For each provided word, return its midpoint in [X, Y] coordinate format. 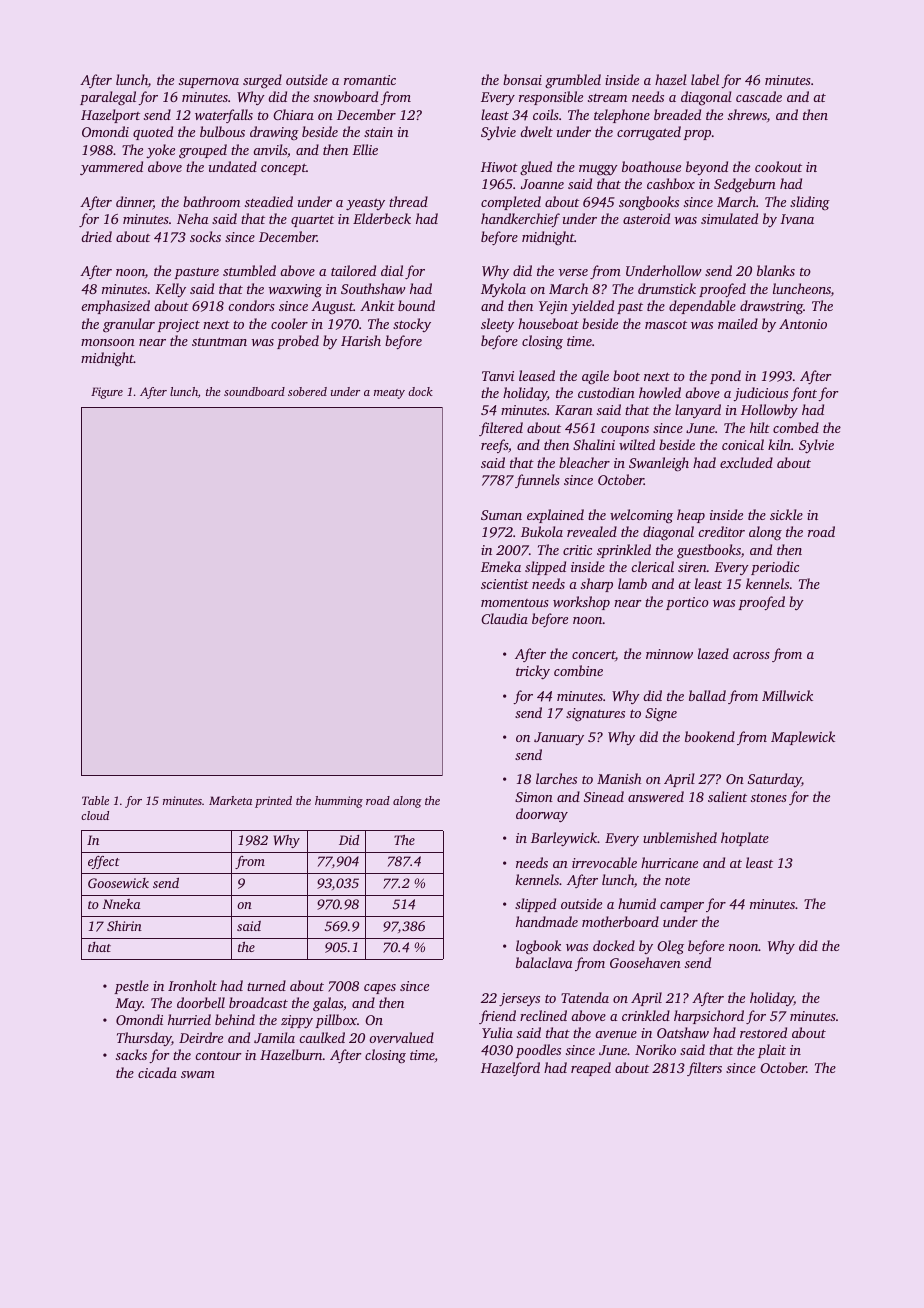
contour [218, 1056]
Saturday [774, 780]
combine [578, 670]
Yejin [553, 307]
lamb [632, 583]
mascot [666, 325]
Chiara [293, 114]
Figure [107, 393]
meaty [389, 394]
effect [104, 862]
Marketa [230, 800]
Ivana [797, 219]
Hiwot [499, 167]
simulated [729, 218]
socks [205, 236]
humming [339, 802]
